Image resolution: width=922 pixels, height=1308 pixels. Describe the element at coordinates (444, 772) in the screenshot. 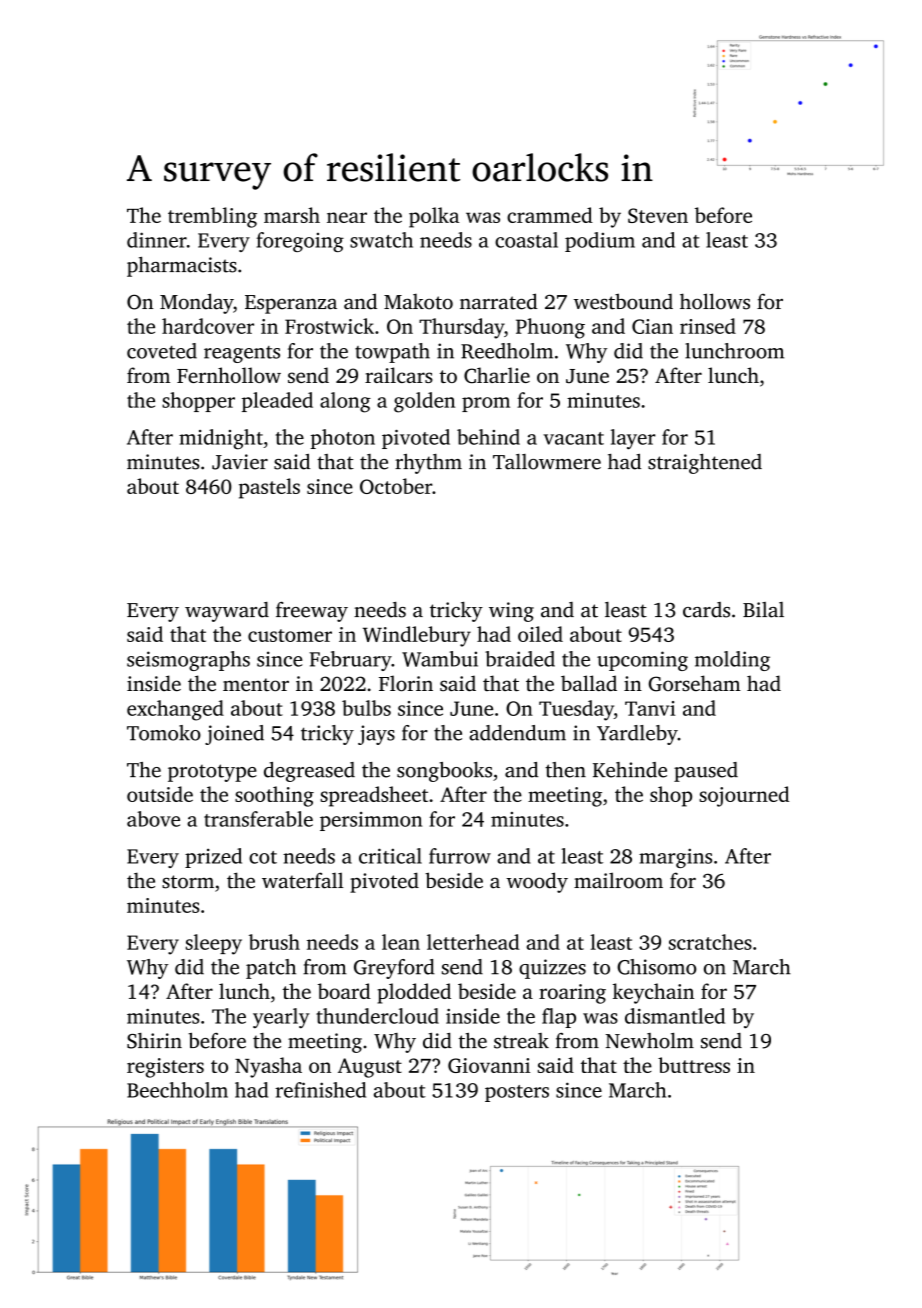

I see `songbooks` at that location.
